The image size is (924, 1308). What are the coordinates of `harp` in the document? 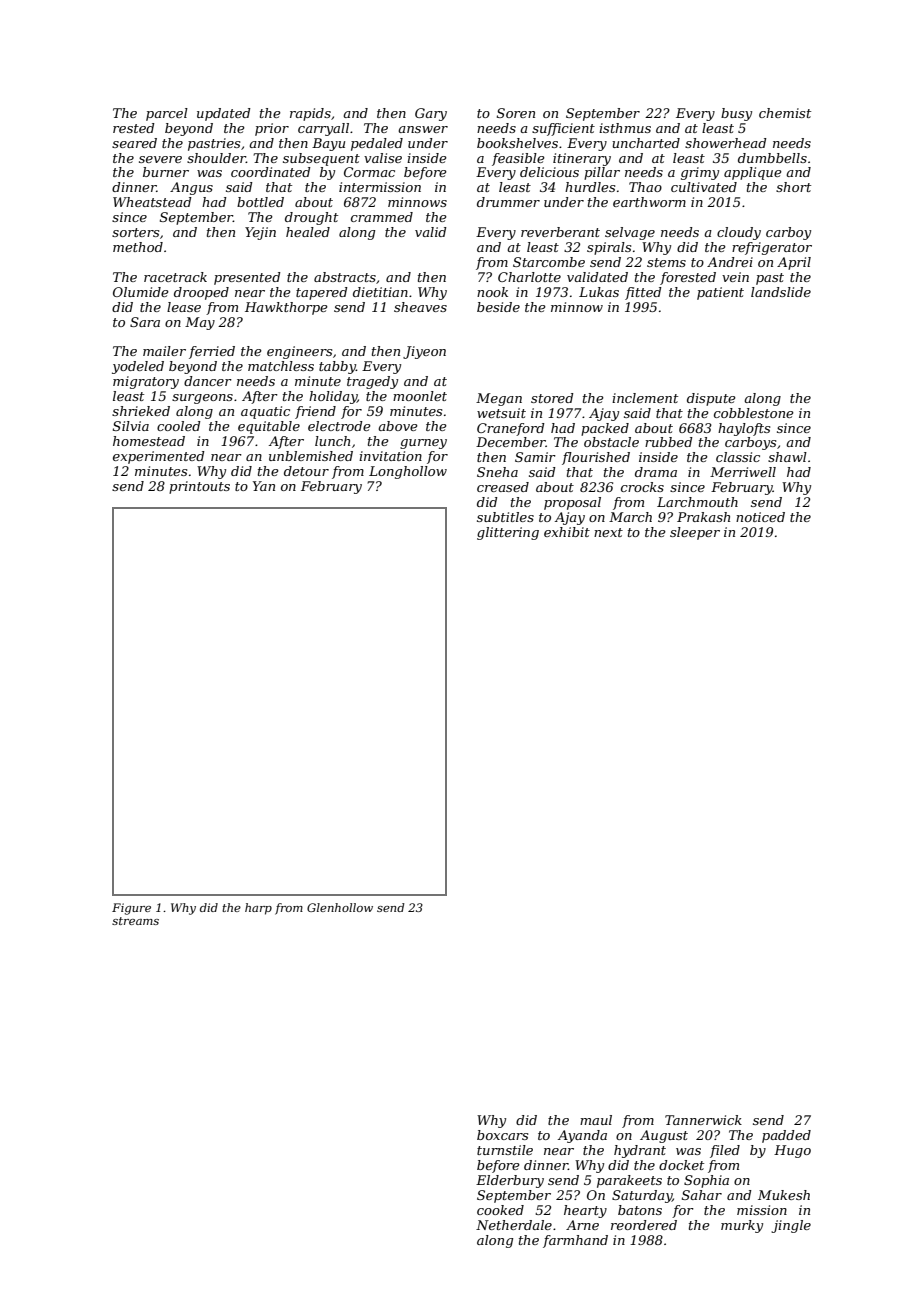 It's located at (258, 909).
